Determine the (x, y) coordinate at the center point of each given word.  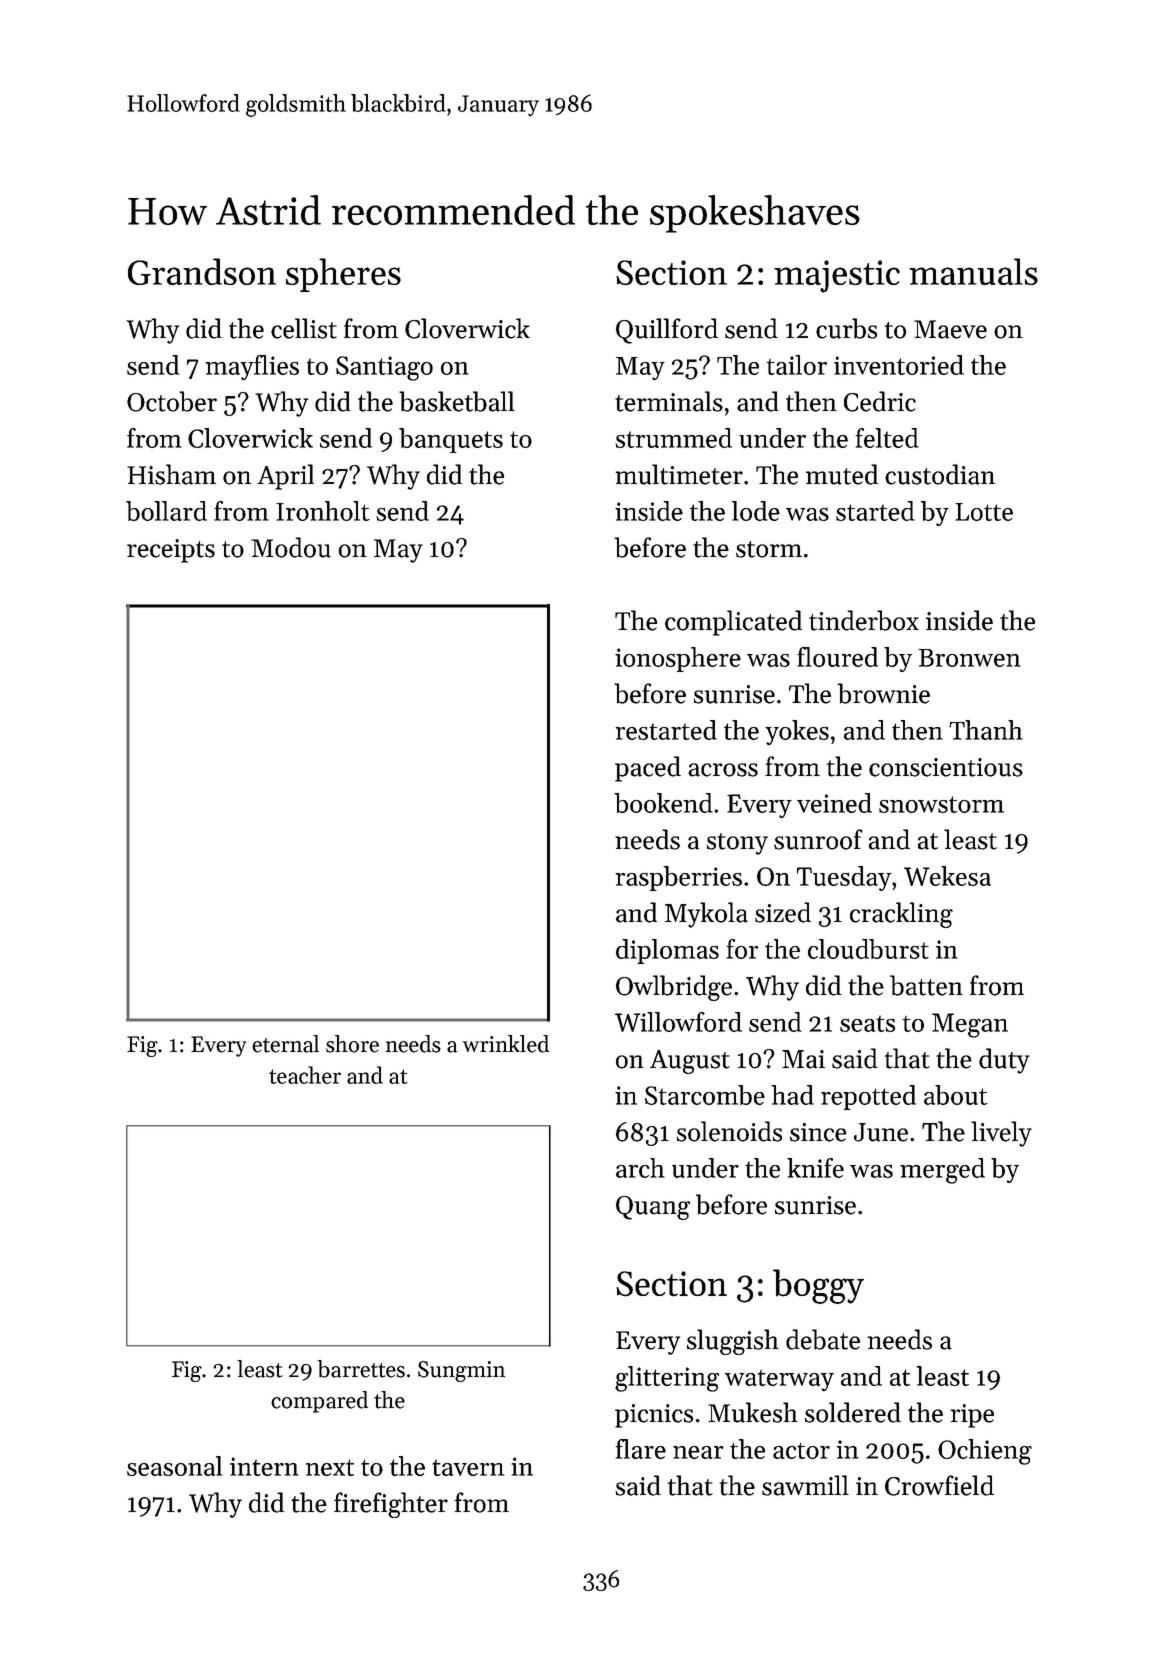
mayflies (252, 367)
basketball (457, 401)
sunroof (818, 839)
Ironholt (323, 511)
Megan (970, 1025)
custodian (940, 474)
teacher (305, 1075)
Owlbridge (674, 988)
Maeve (950, 329)
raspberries (678, 878)
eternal (285, 1044)
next (330, 1467)
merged (942, 1171)
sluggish (733, 1342)
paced (648, 769)
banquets (451, 440)
